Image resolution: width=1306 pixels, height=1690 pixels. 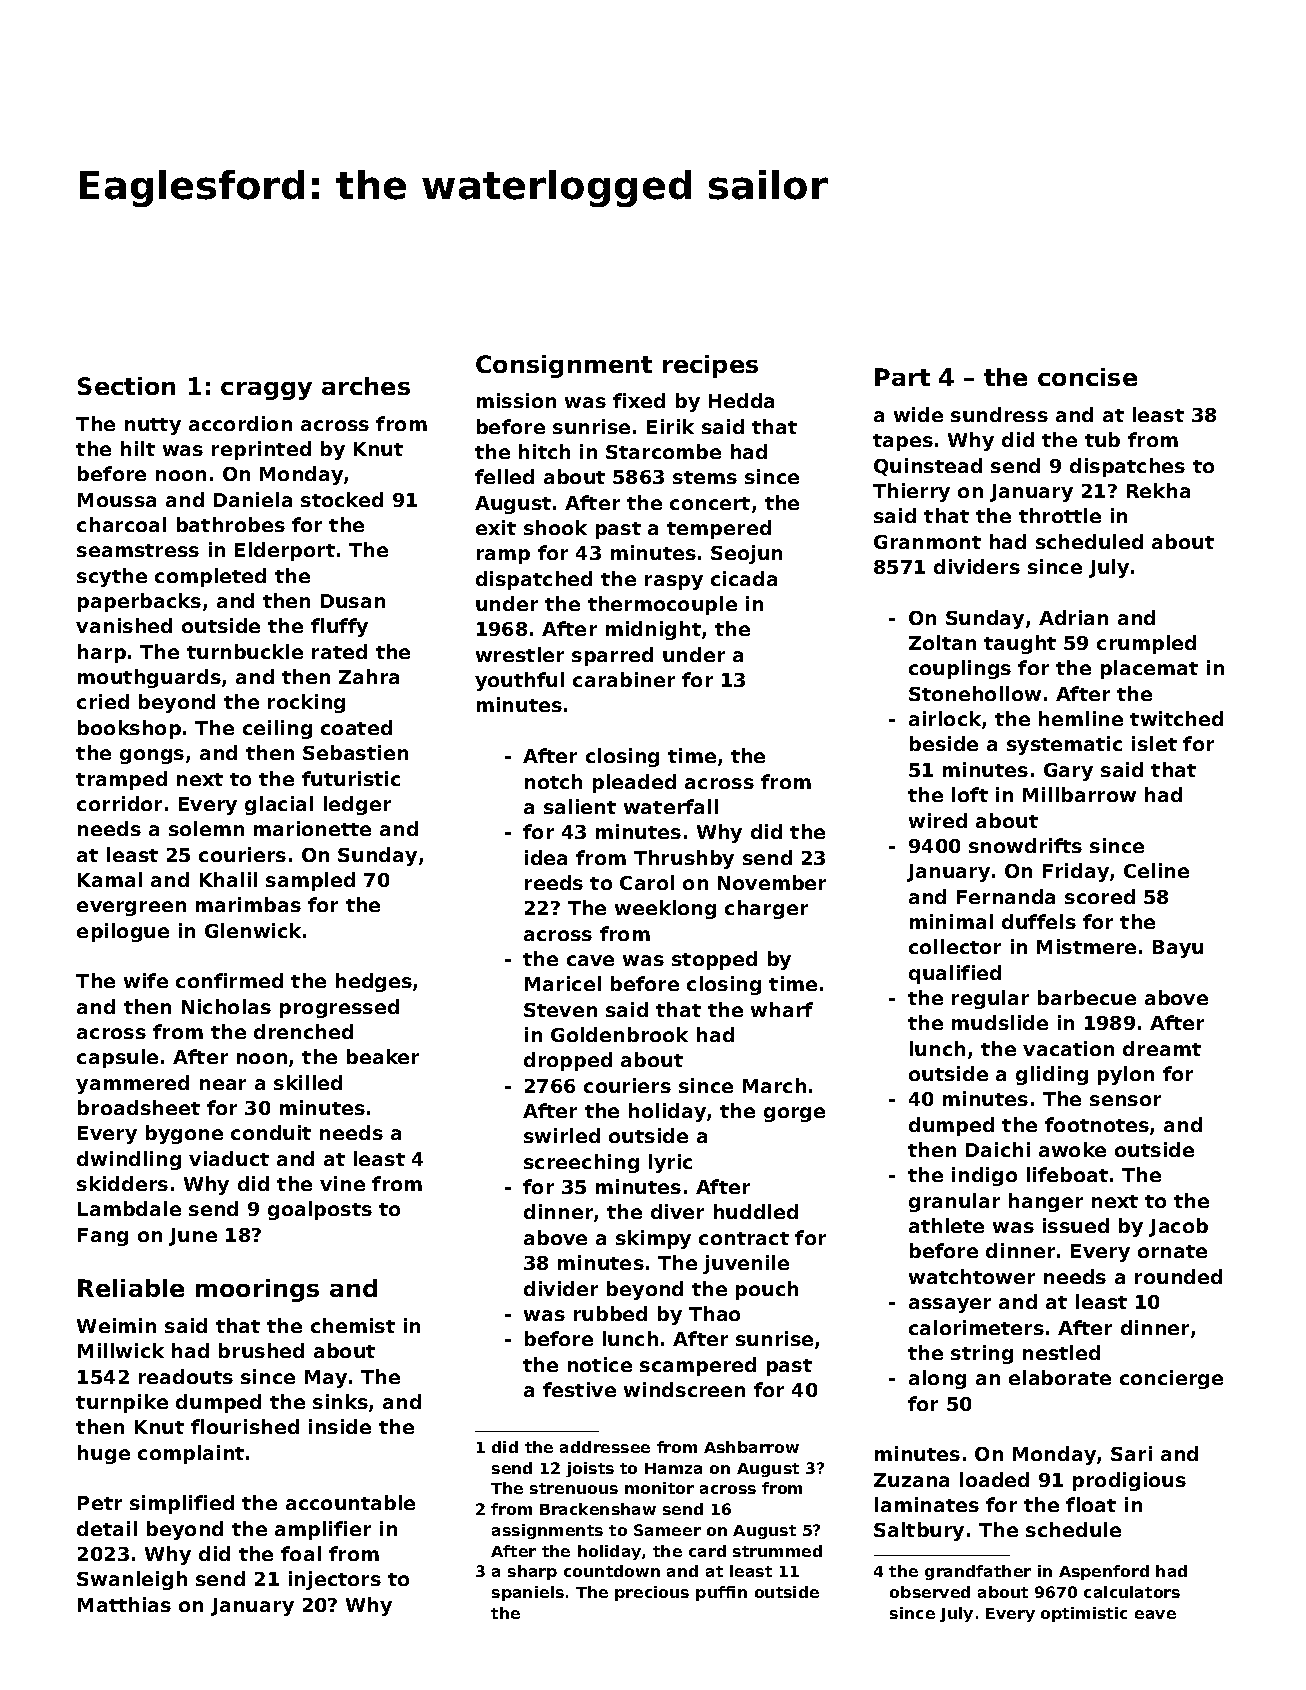 I want to click on pleaded, so click(x=634, y=783).
